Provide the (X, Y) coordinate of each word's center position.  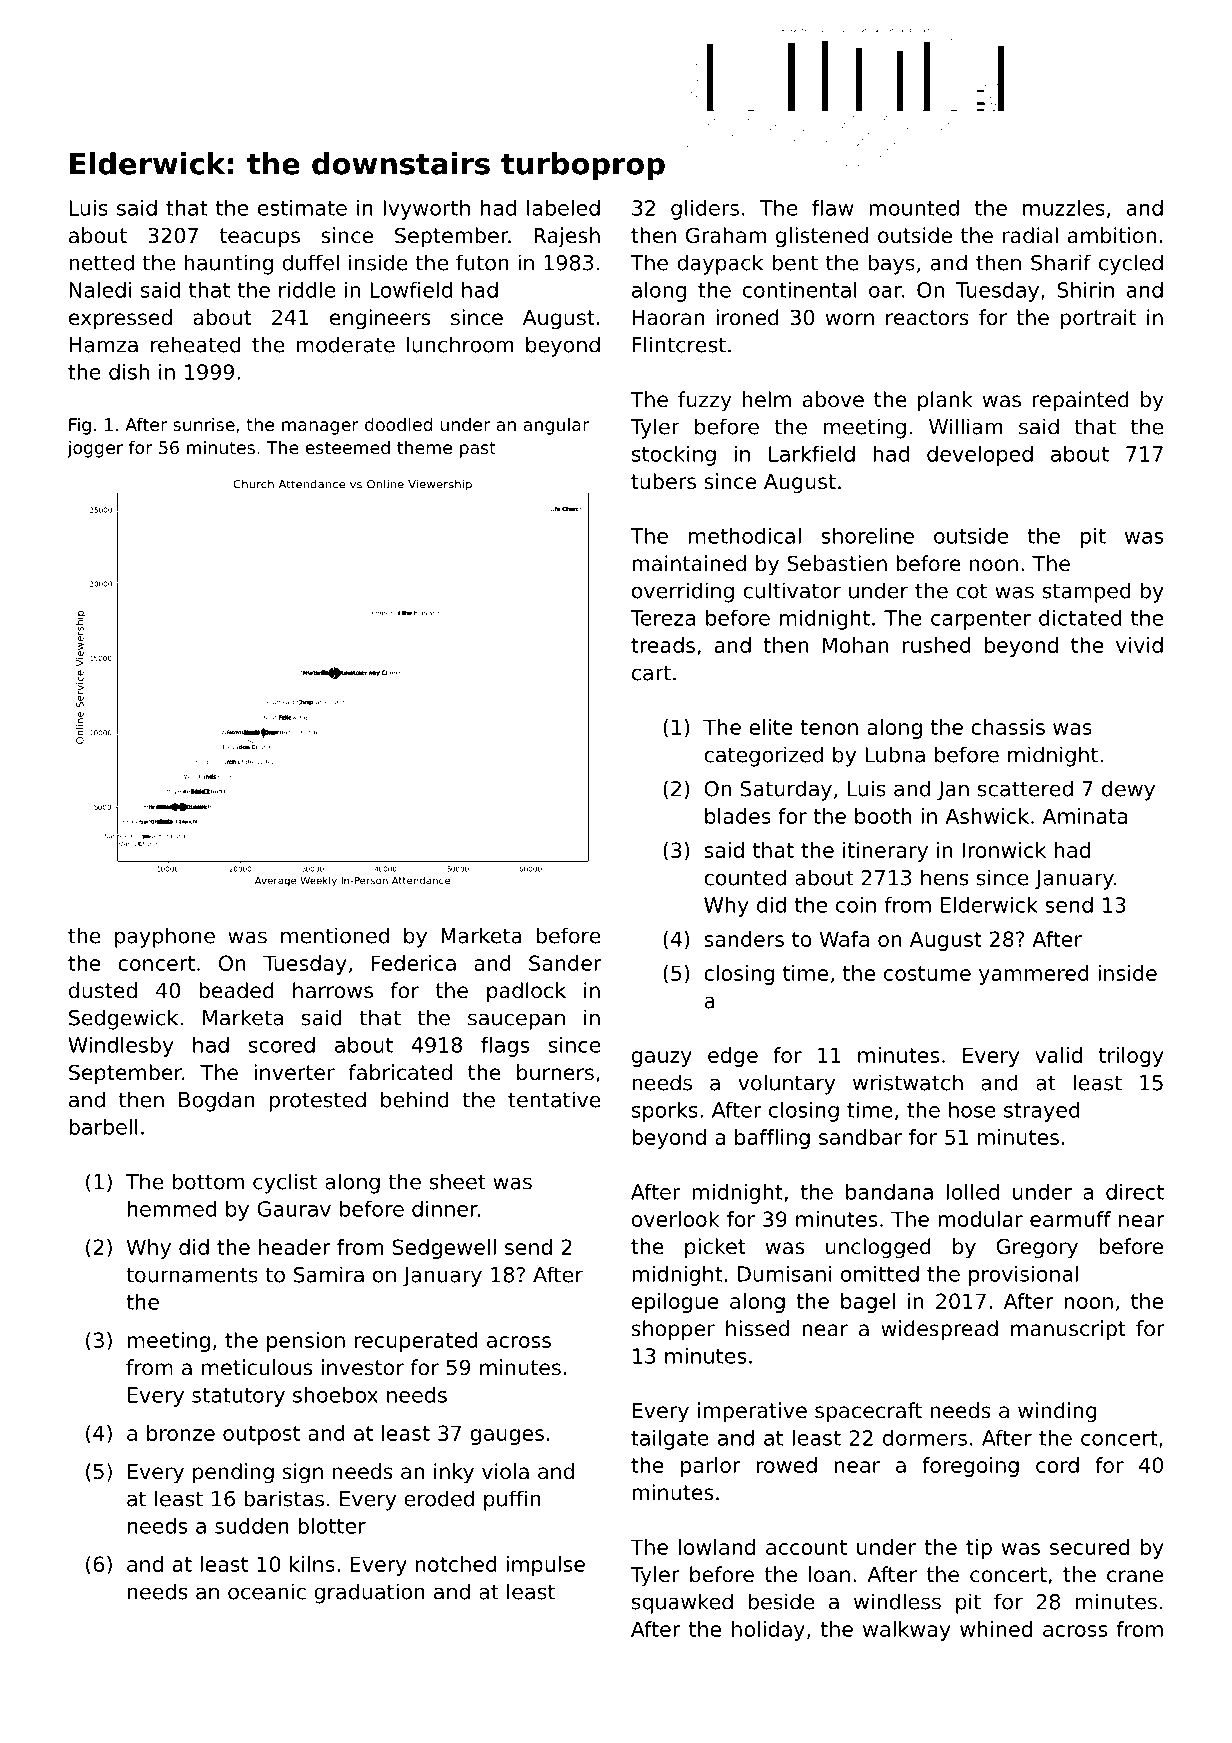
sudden (252, 1526)
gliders (705, 210)
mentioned (335, 935)
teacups (260, 238)
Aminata (1084, 816)
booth (883, 816)
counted (745, 877)
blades (738, 816)
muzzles (1064, 208)
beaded (236, 990)
